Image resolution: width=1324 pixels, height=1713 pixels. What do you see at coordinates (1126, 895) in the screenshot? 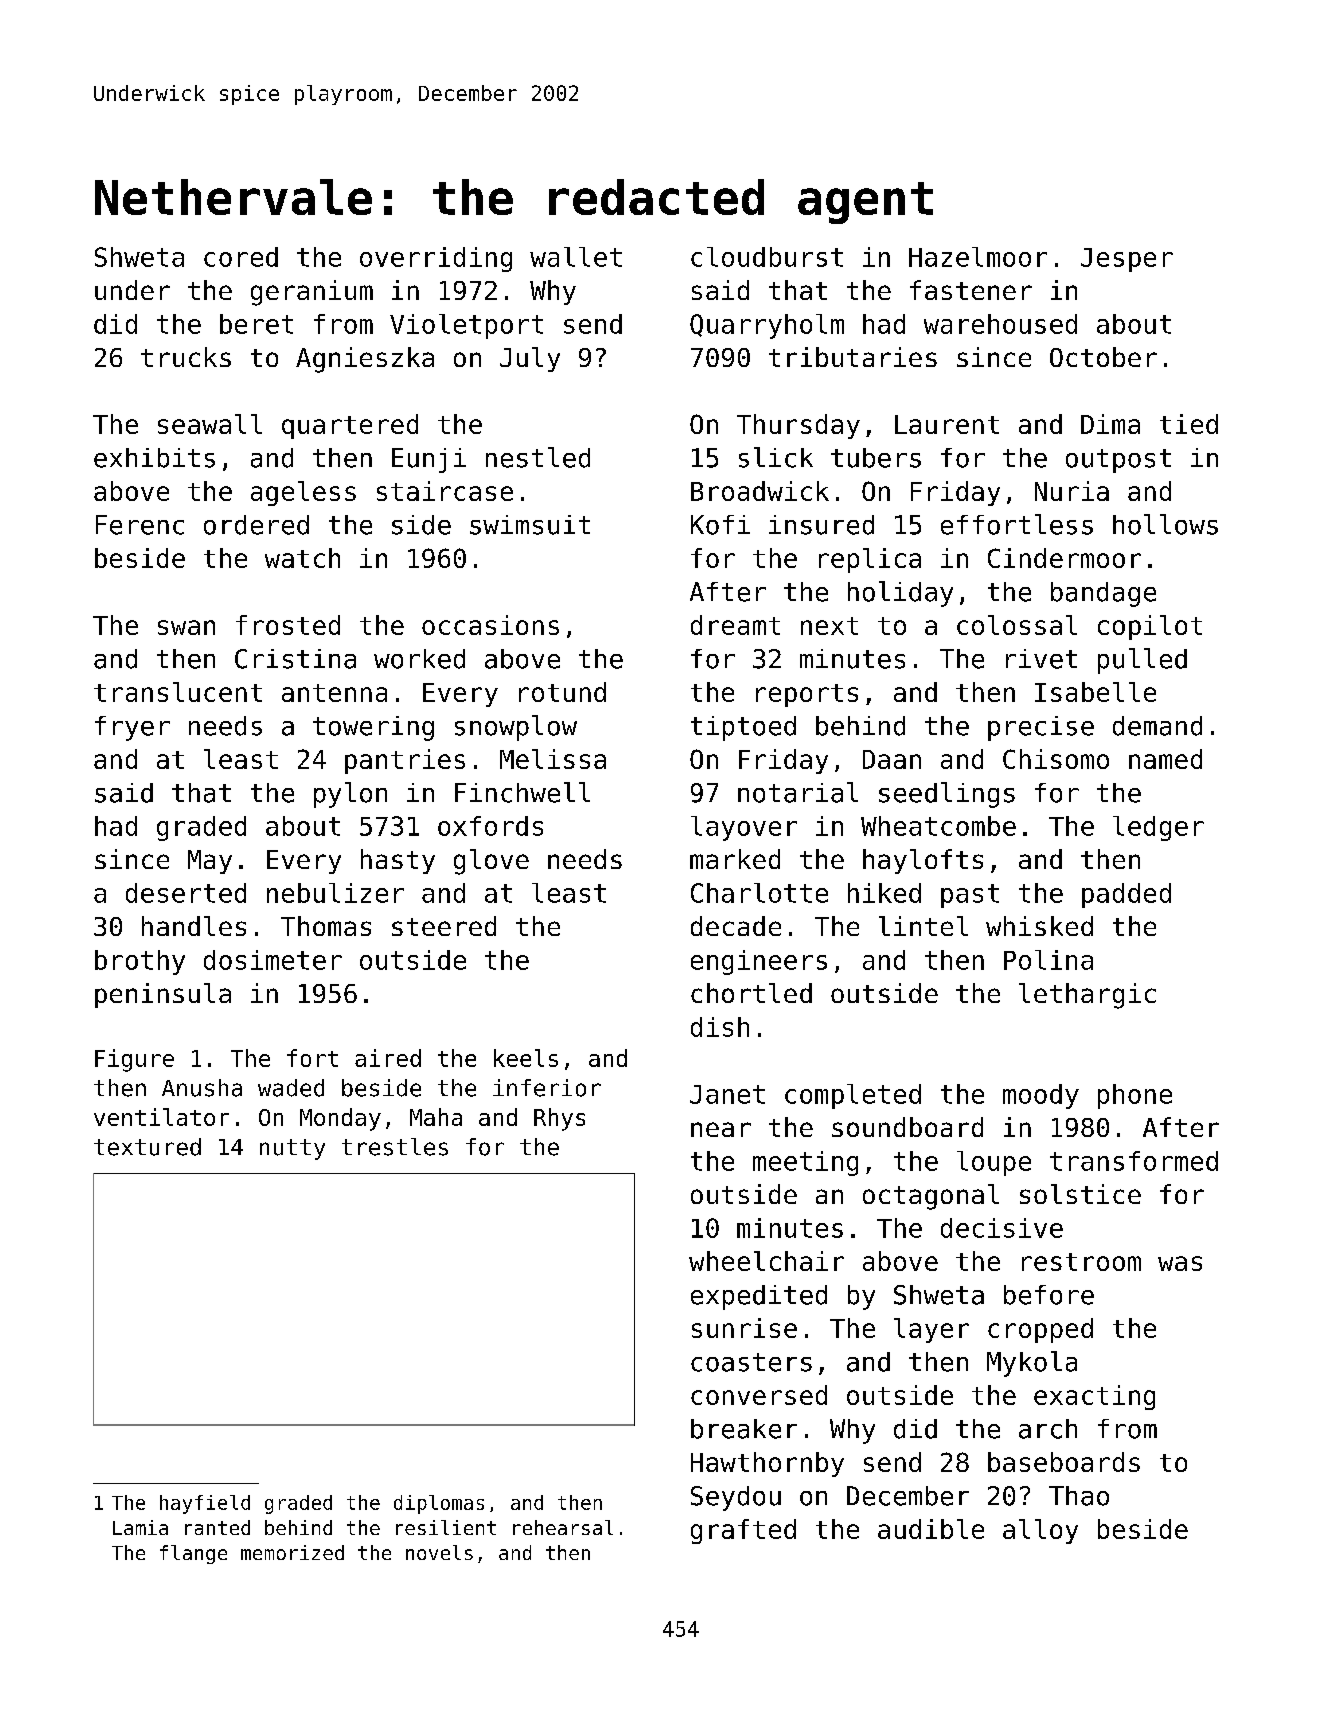
I see `padded` at bounding box center [1126, 895].
